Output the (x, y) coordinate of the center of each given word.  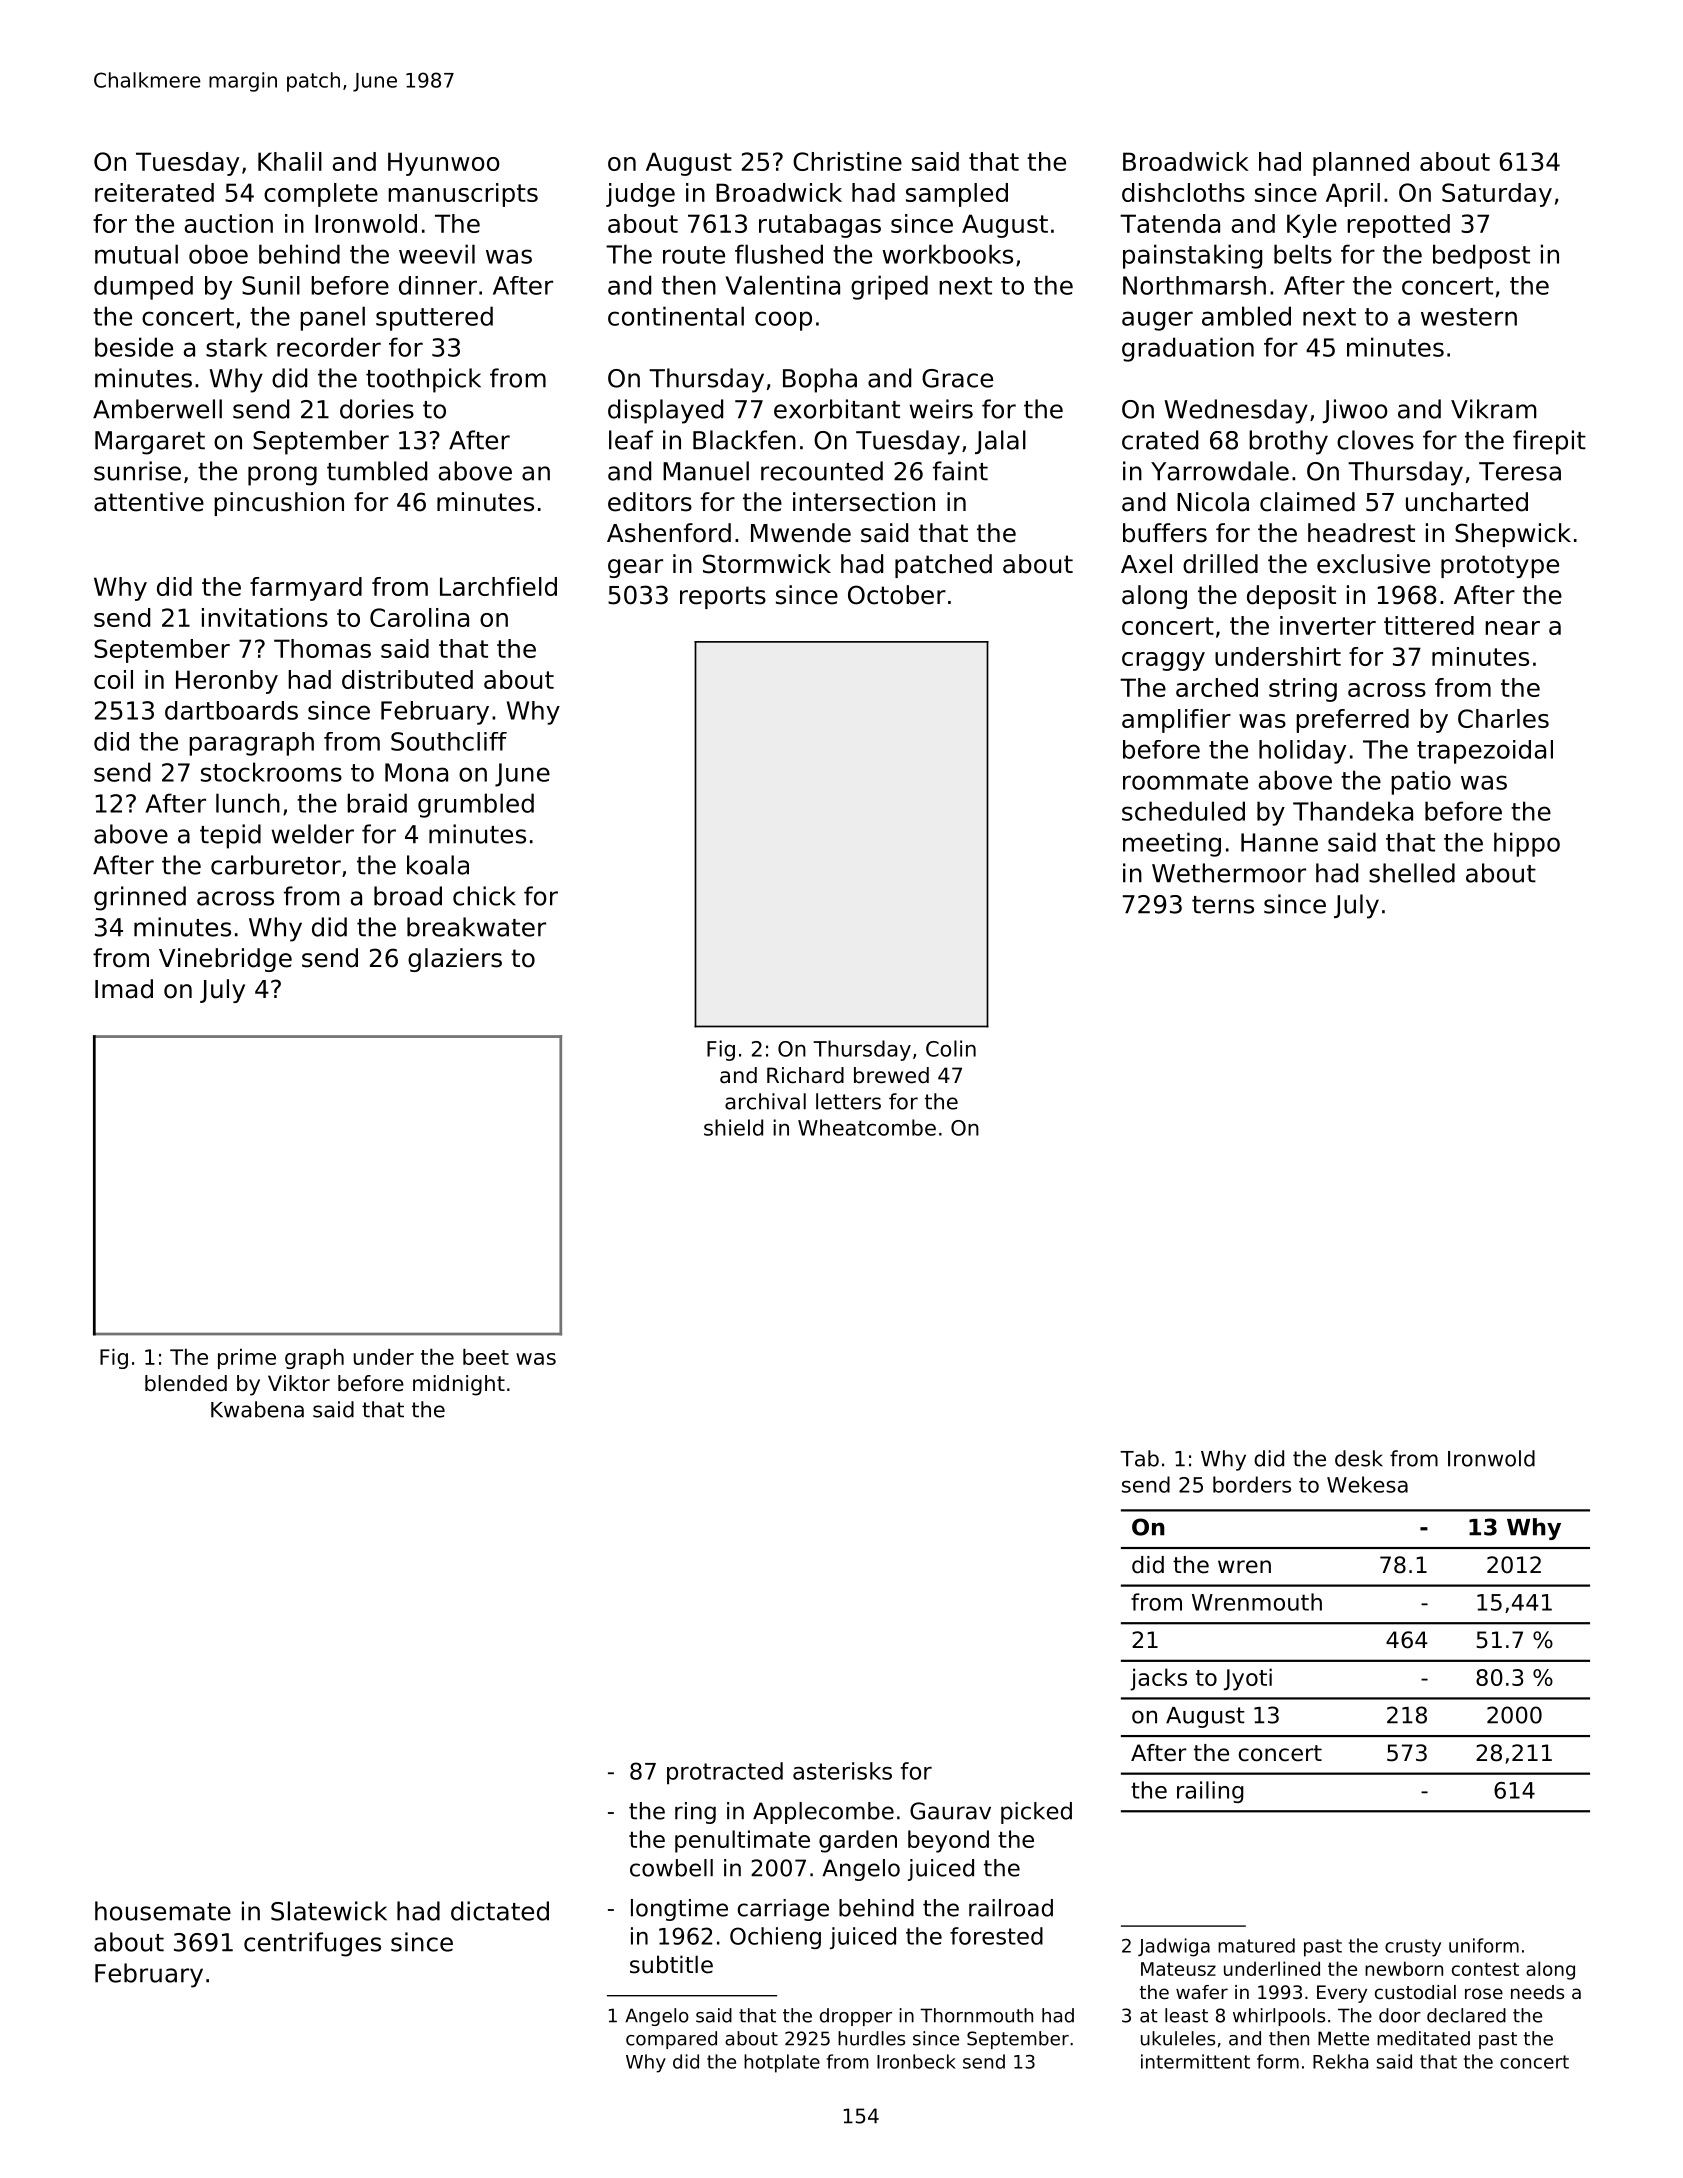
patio (1421, 782)
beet (486, 1357)
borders (1252, 1484)
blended (186, 1383)
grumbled (476, 805)
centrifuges (312, 1944)
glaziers (455, 960)
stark (236, 347)
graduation (1188, 349)
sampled (957, 195)
